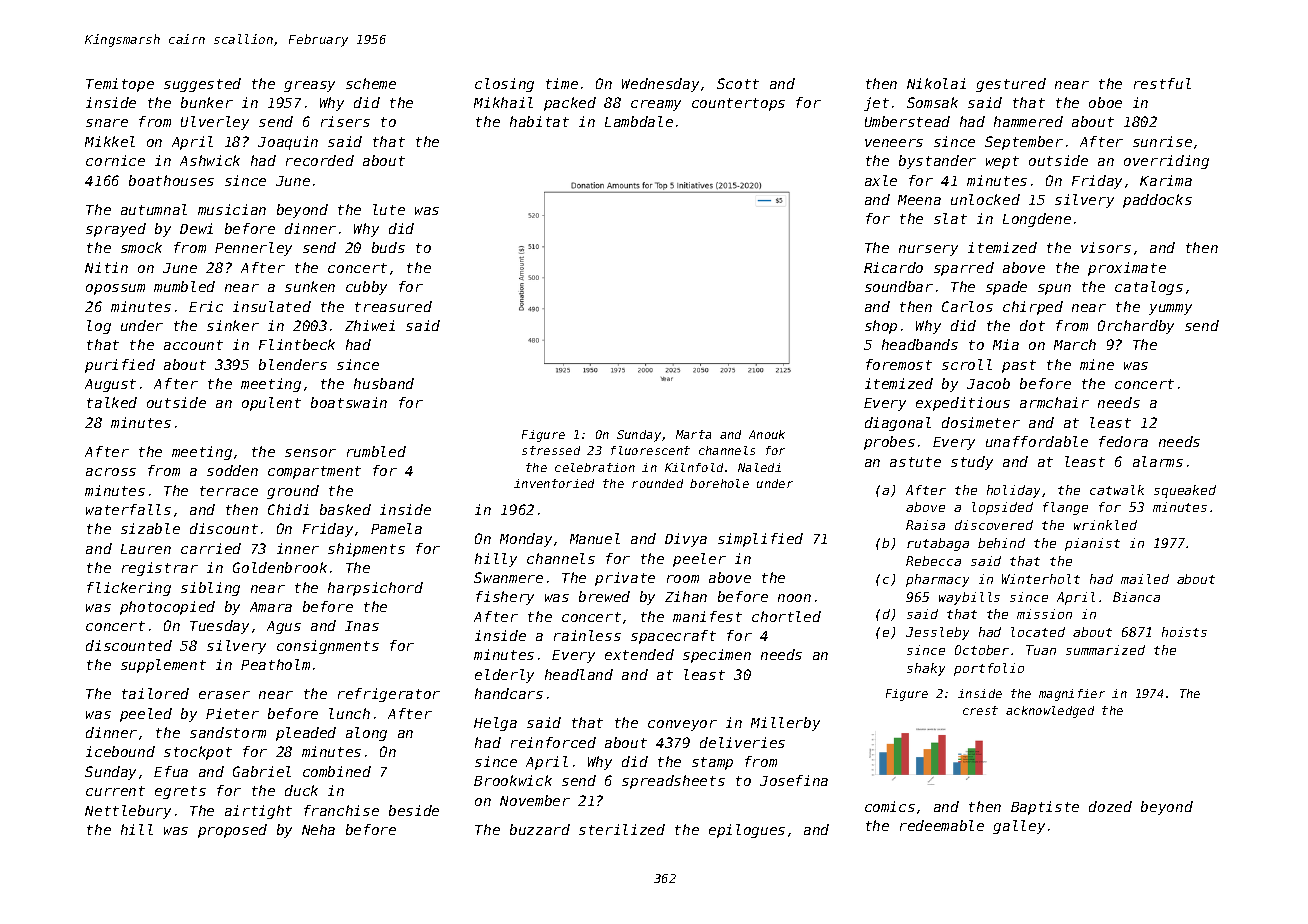 The image size is (1308, 924). Describe the element at coordinates (1117, 490) in the image. I see `catwalk` at that location.
